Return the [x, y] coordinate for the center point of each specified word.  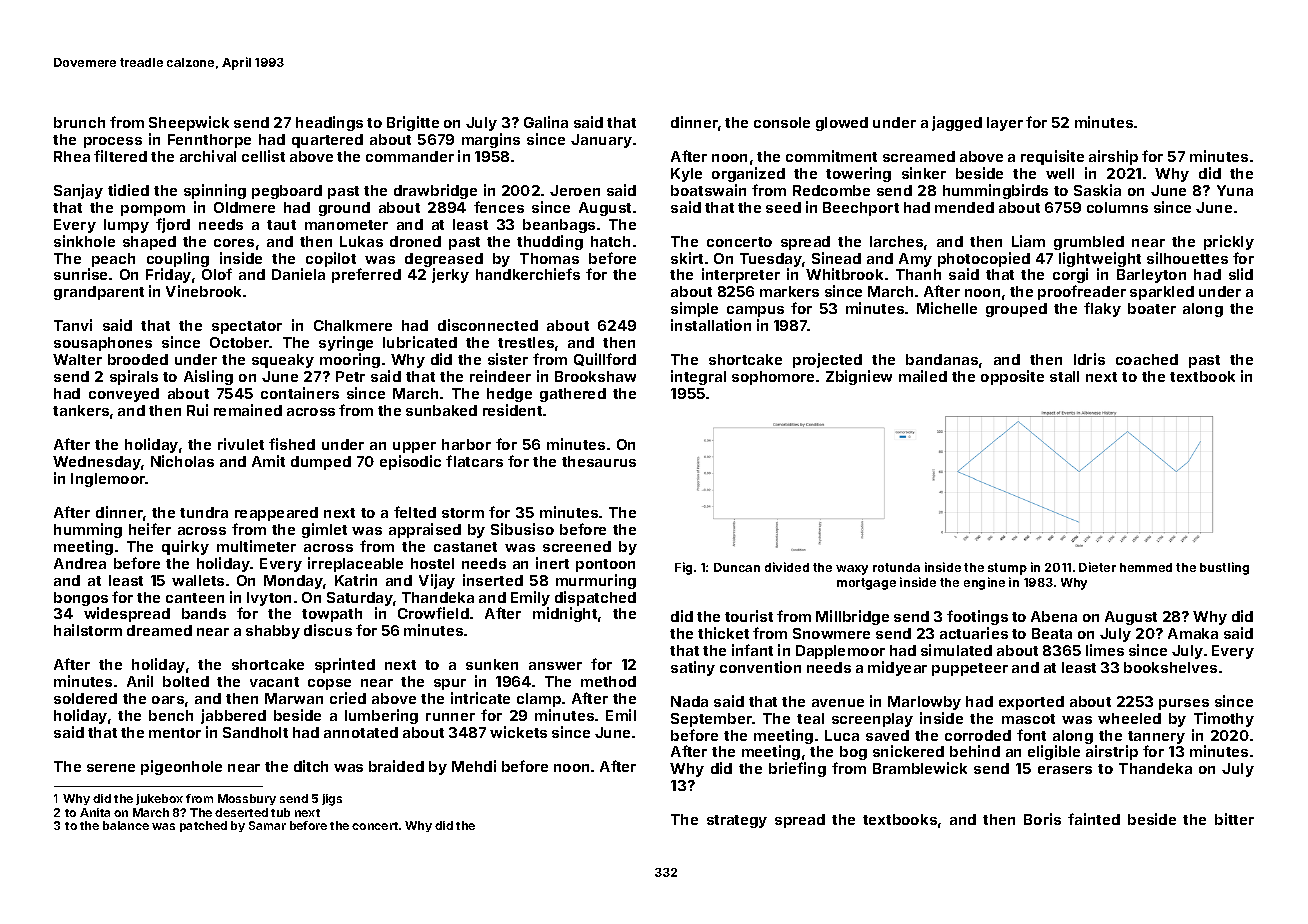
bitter [1234, 819]
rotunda [896, 567]
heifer [150, 529]
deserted [241, 812]
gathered [573, 395]
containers [300, 393]
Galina [546, 122]
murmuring [596, 581]
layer [1005, 124]
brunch [79, 122]
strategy [737, 821]
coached [1147, 359]
